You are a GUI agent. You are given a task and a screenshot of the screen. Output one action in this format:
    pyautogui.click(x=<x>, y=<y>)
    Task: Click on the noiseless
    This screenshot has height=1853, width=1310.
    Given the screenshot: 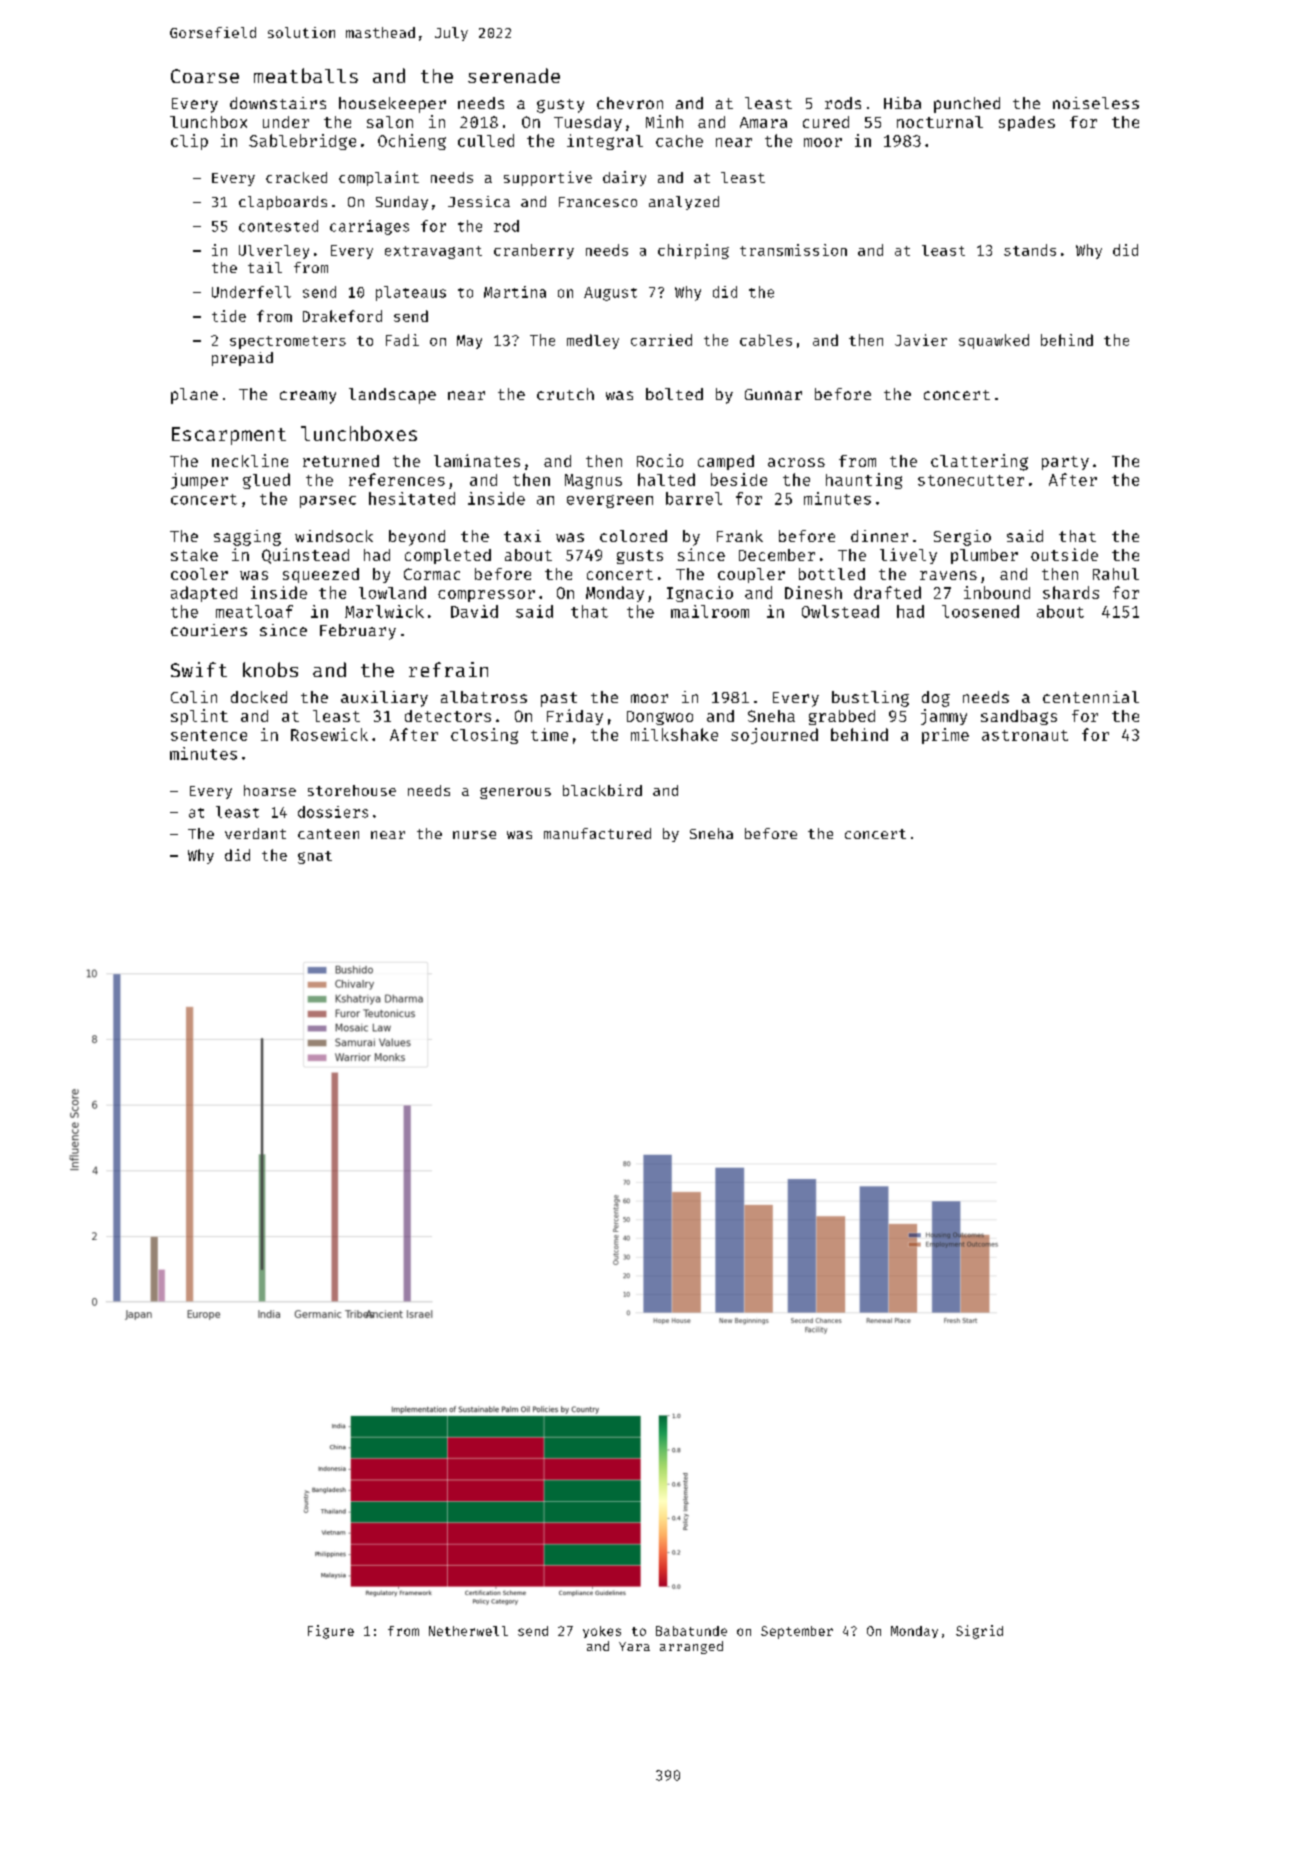 What is the action you would take?
    pyautogui.click(x=1096, y=103)
